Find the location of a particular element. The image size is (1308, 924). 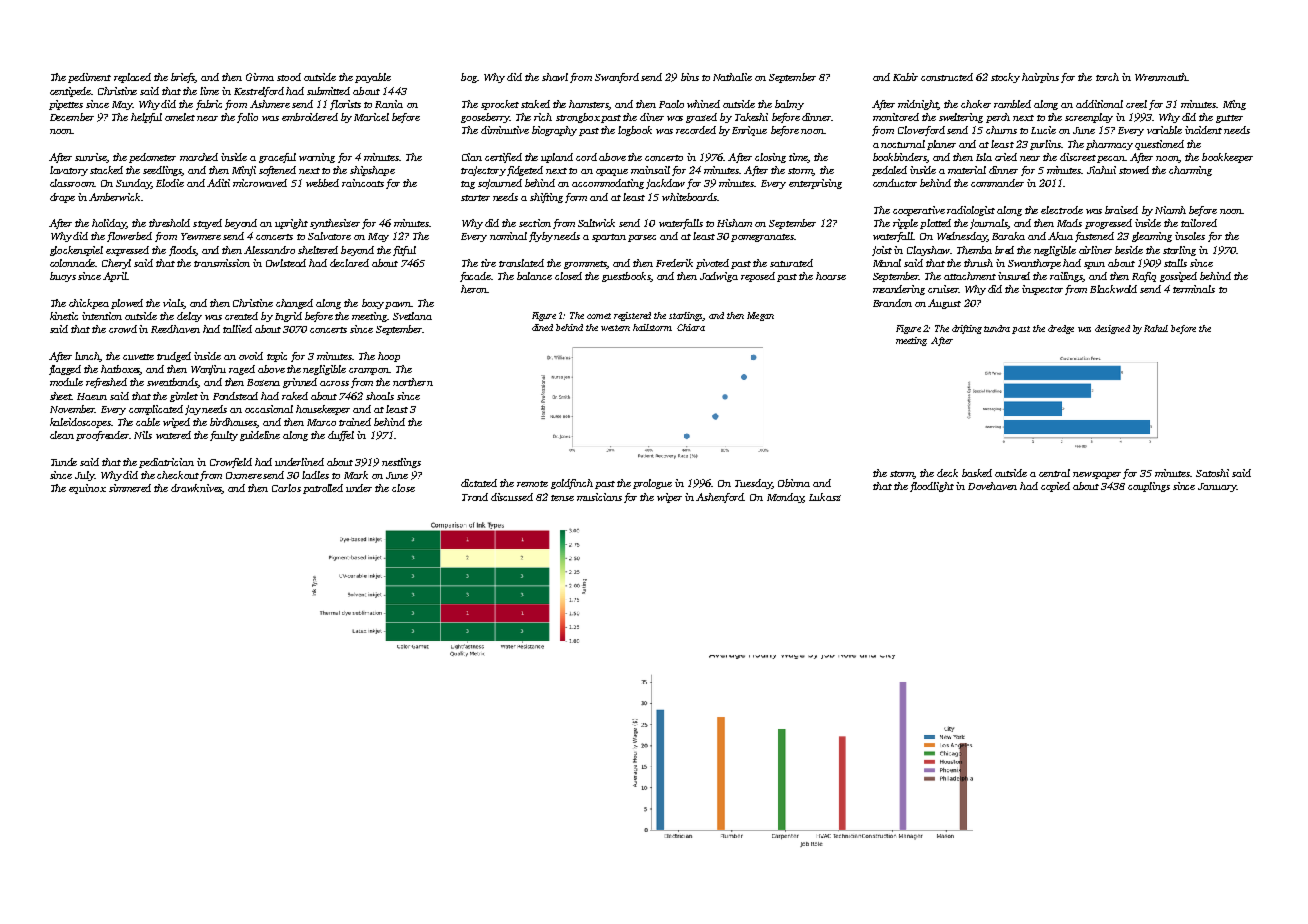

designed is located at coordinates (1112, 329).
